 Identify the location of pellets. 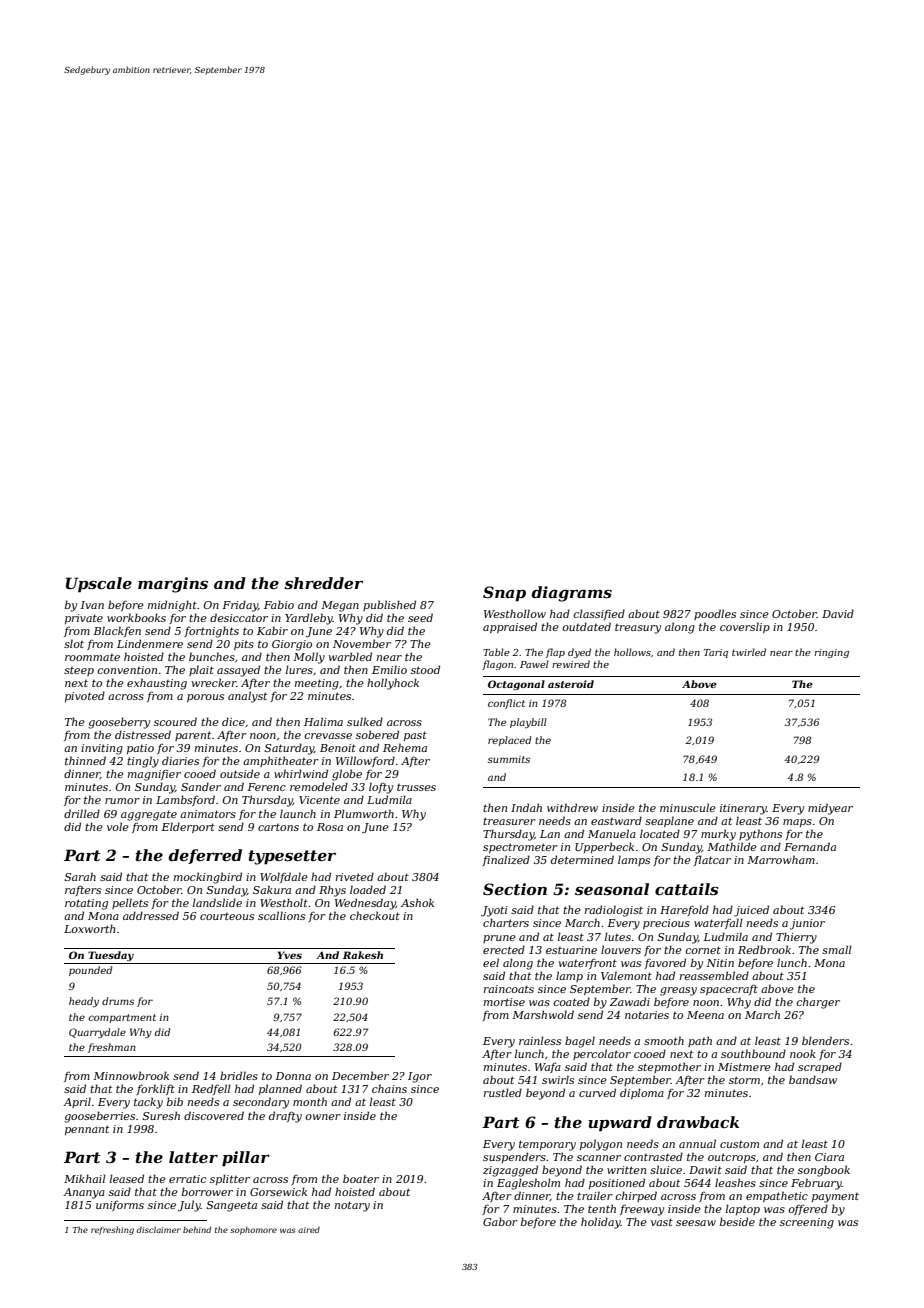
(130, 903).
